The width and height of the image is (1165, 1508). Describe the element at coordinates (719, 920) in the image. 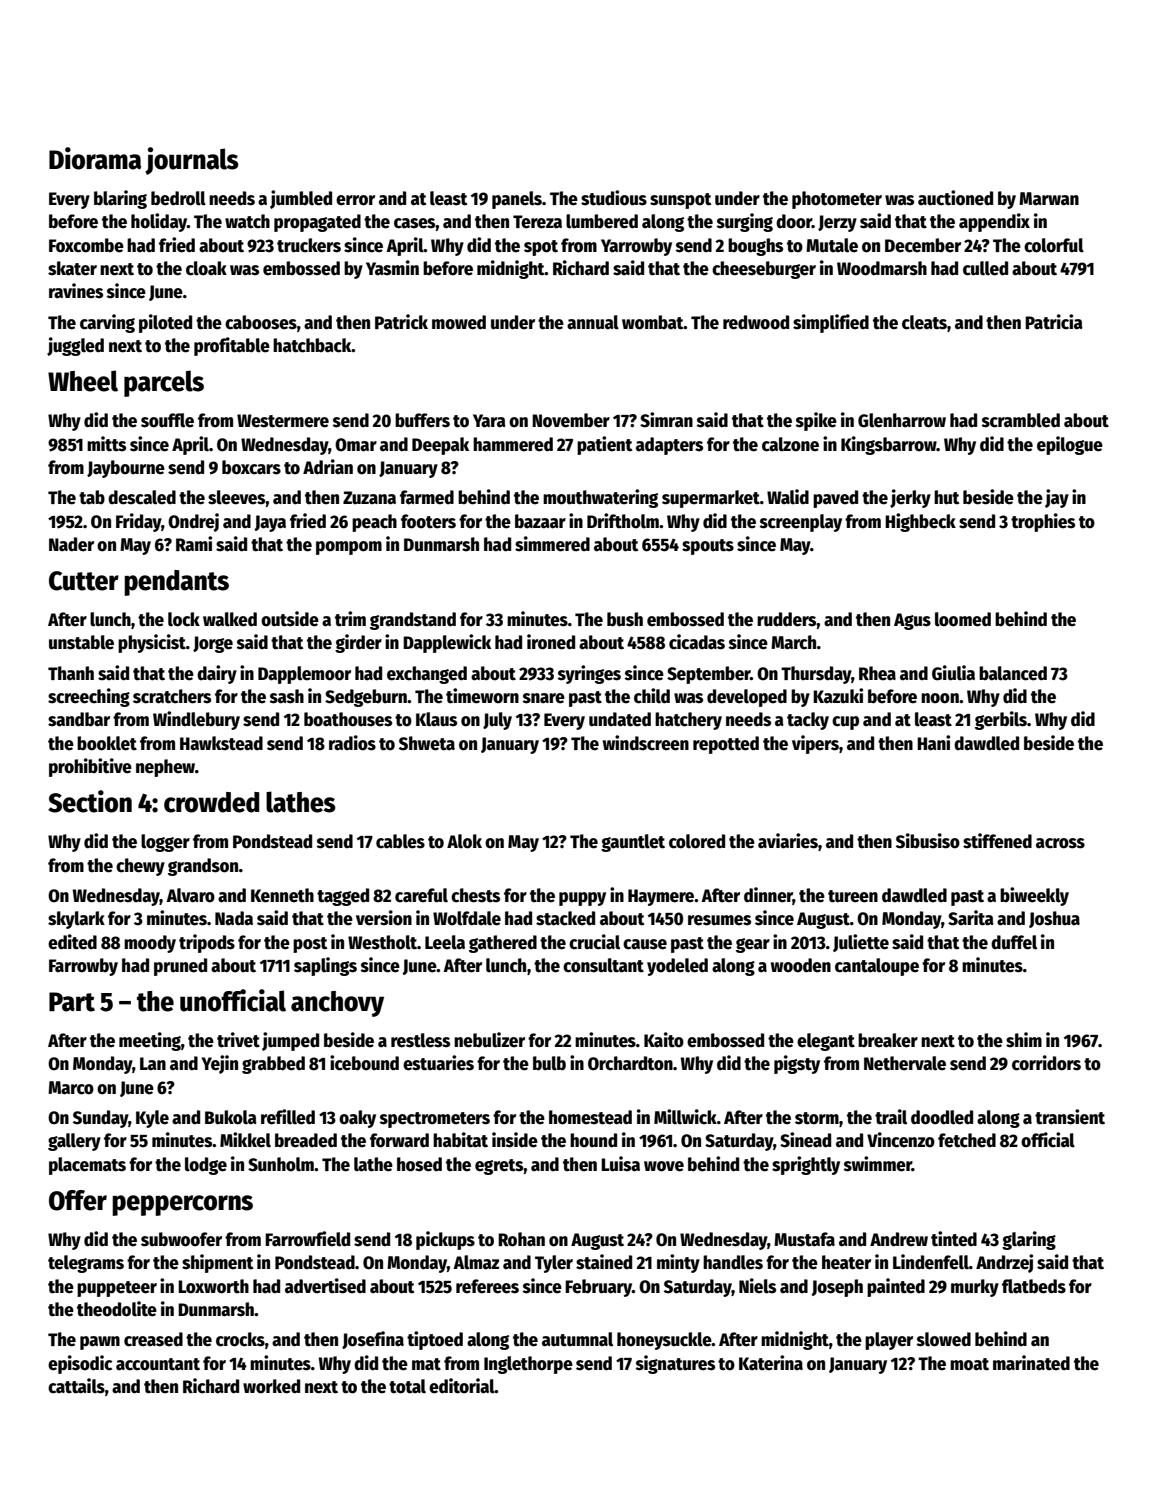

I see `resumes` at that location.
